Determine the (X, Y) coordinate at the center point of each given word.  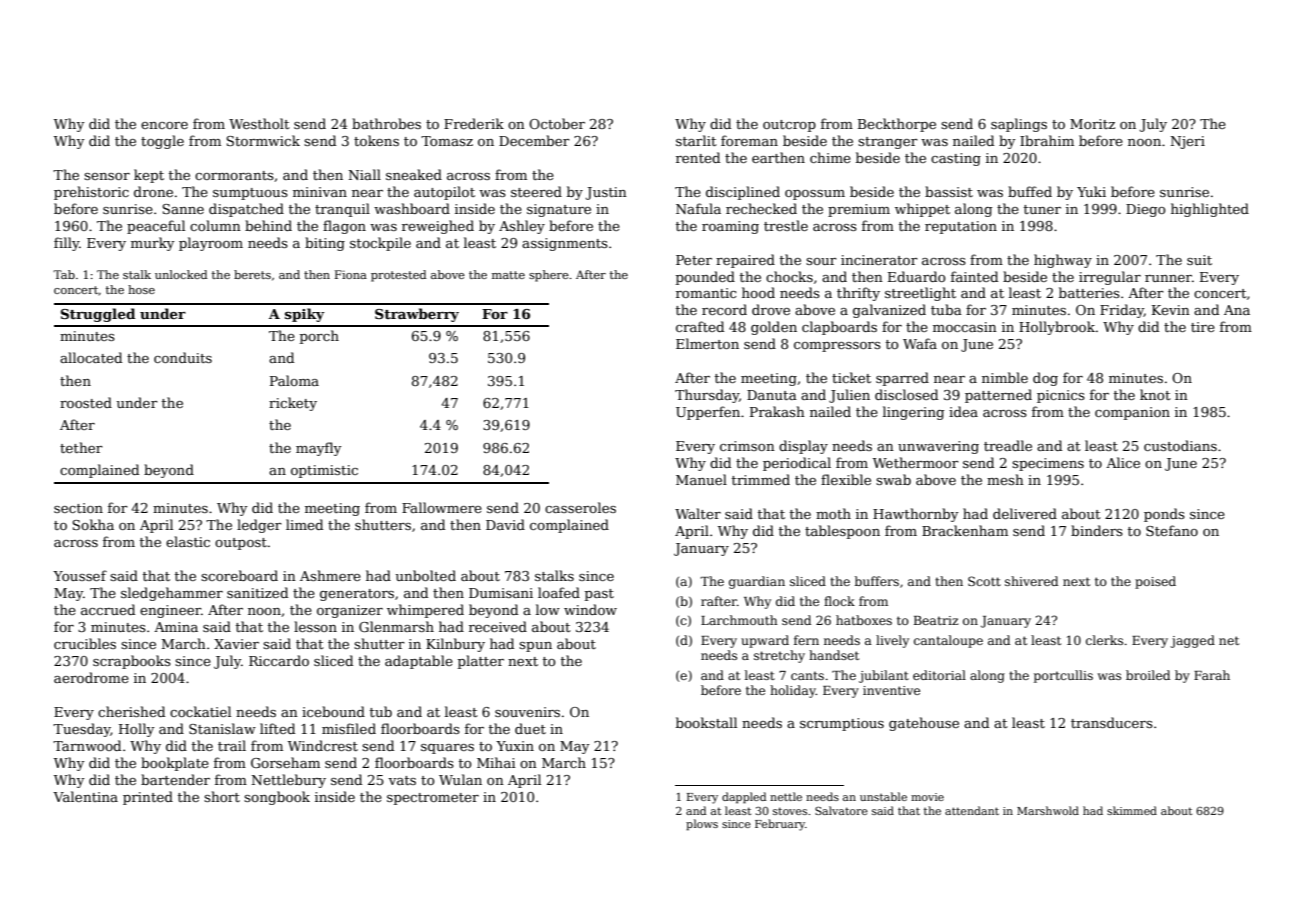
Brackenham (965, 530)
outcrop (789, 126)
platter (481, 662)
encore (164, 125)
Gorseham (285, 762)
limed (304, 524)
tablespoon (842, 532)
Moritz (1092, 124)
